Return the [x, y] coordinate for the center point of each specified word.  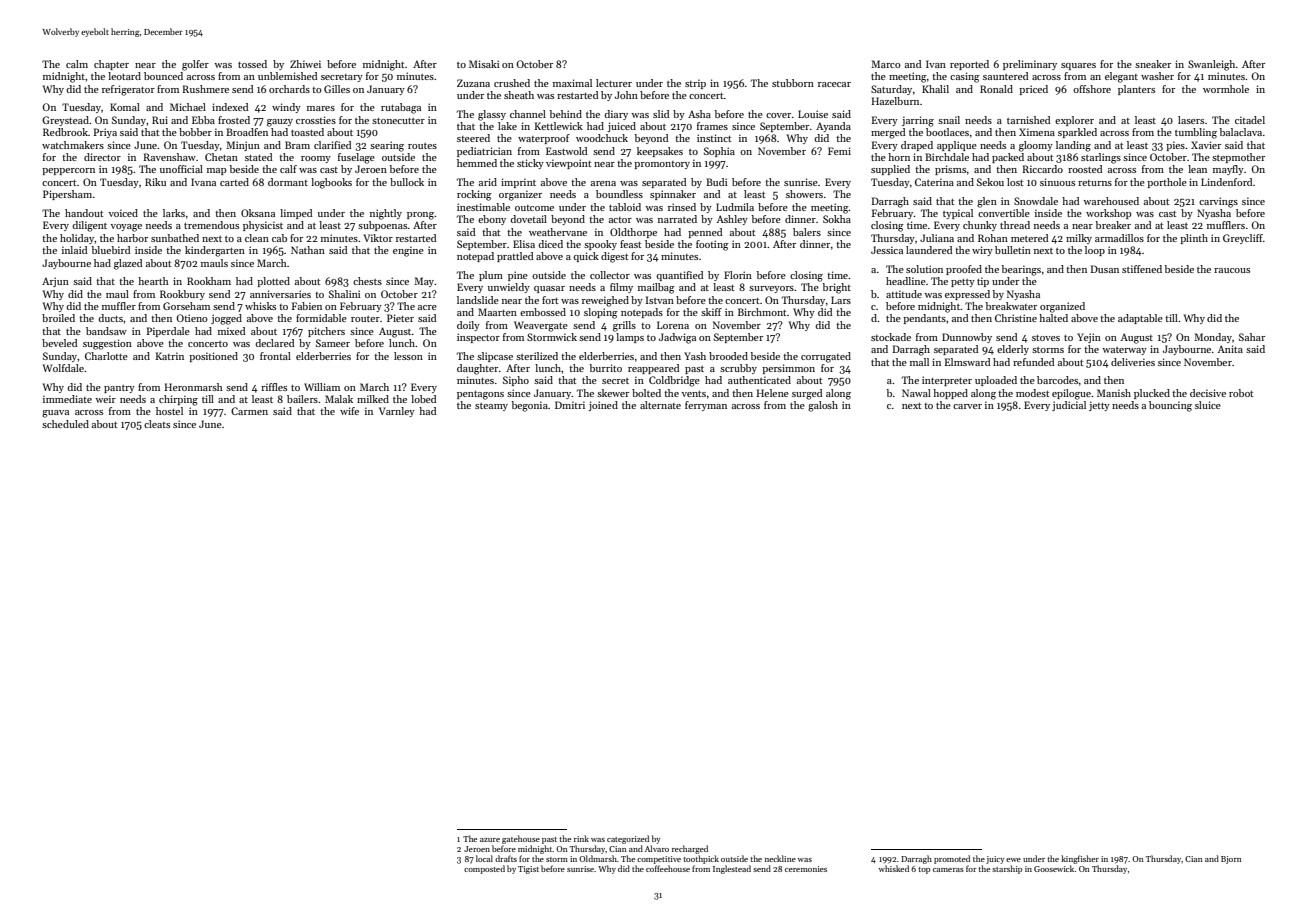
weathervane [558, 232]
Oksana [258, 213]
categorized [628, 839]
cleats [157, 424]
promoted [952, 859]
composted [484, 869]
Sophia [719, 152]
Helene [773, 393]
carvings [1218, 202]
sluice [1208, 405]
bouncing [1170, 406]
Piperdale [168, 332]
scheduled [65, 424]
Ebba [203, 120]
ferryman [706, 406]
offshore [1092, 89]
